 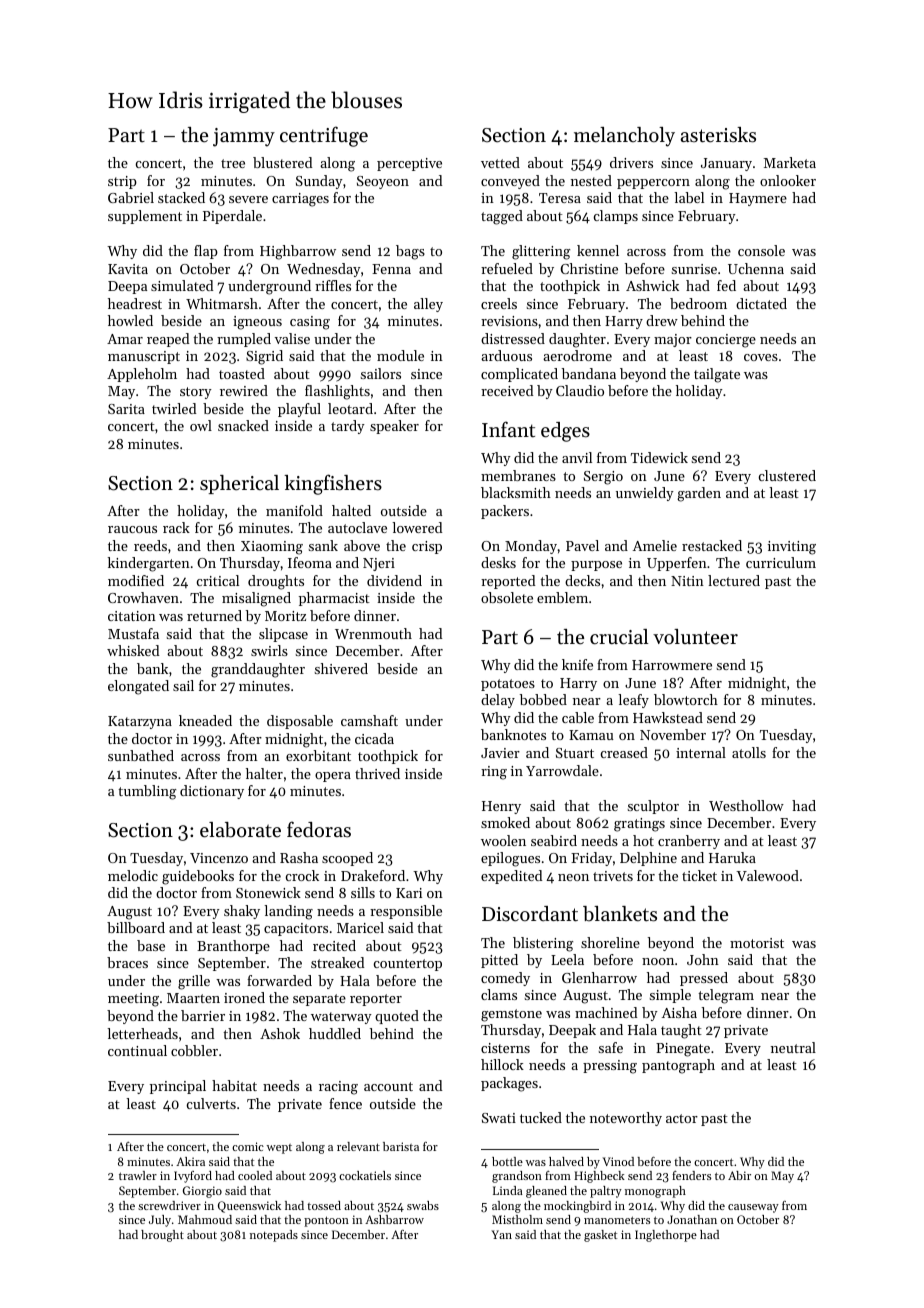 I want to click on clams, so click(x=499, y=994).
